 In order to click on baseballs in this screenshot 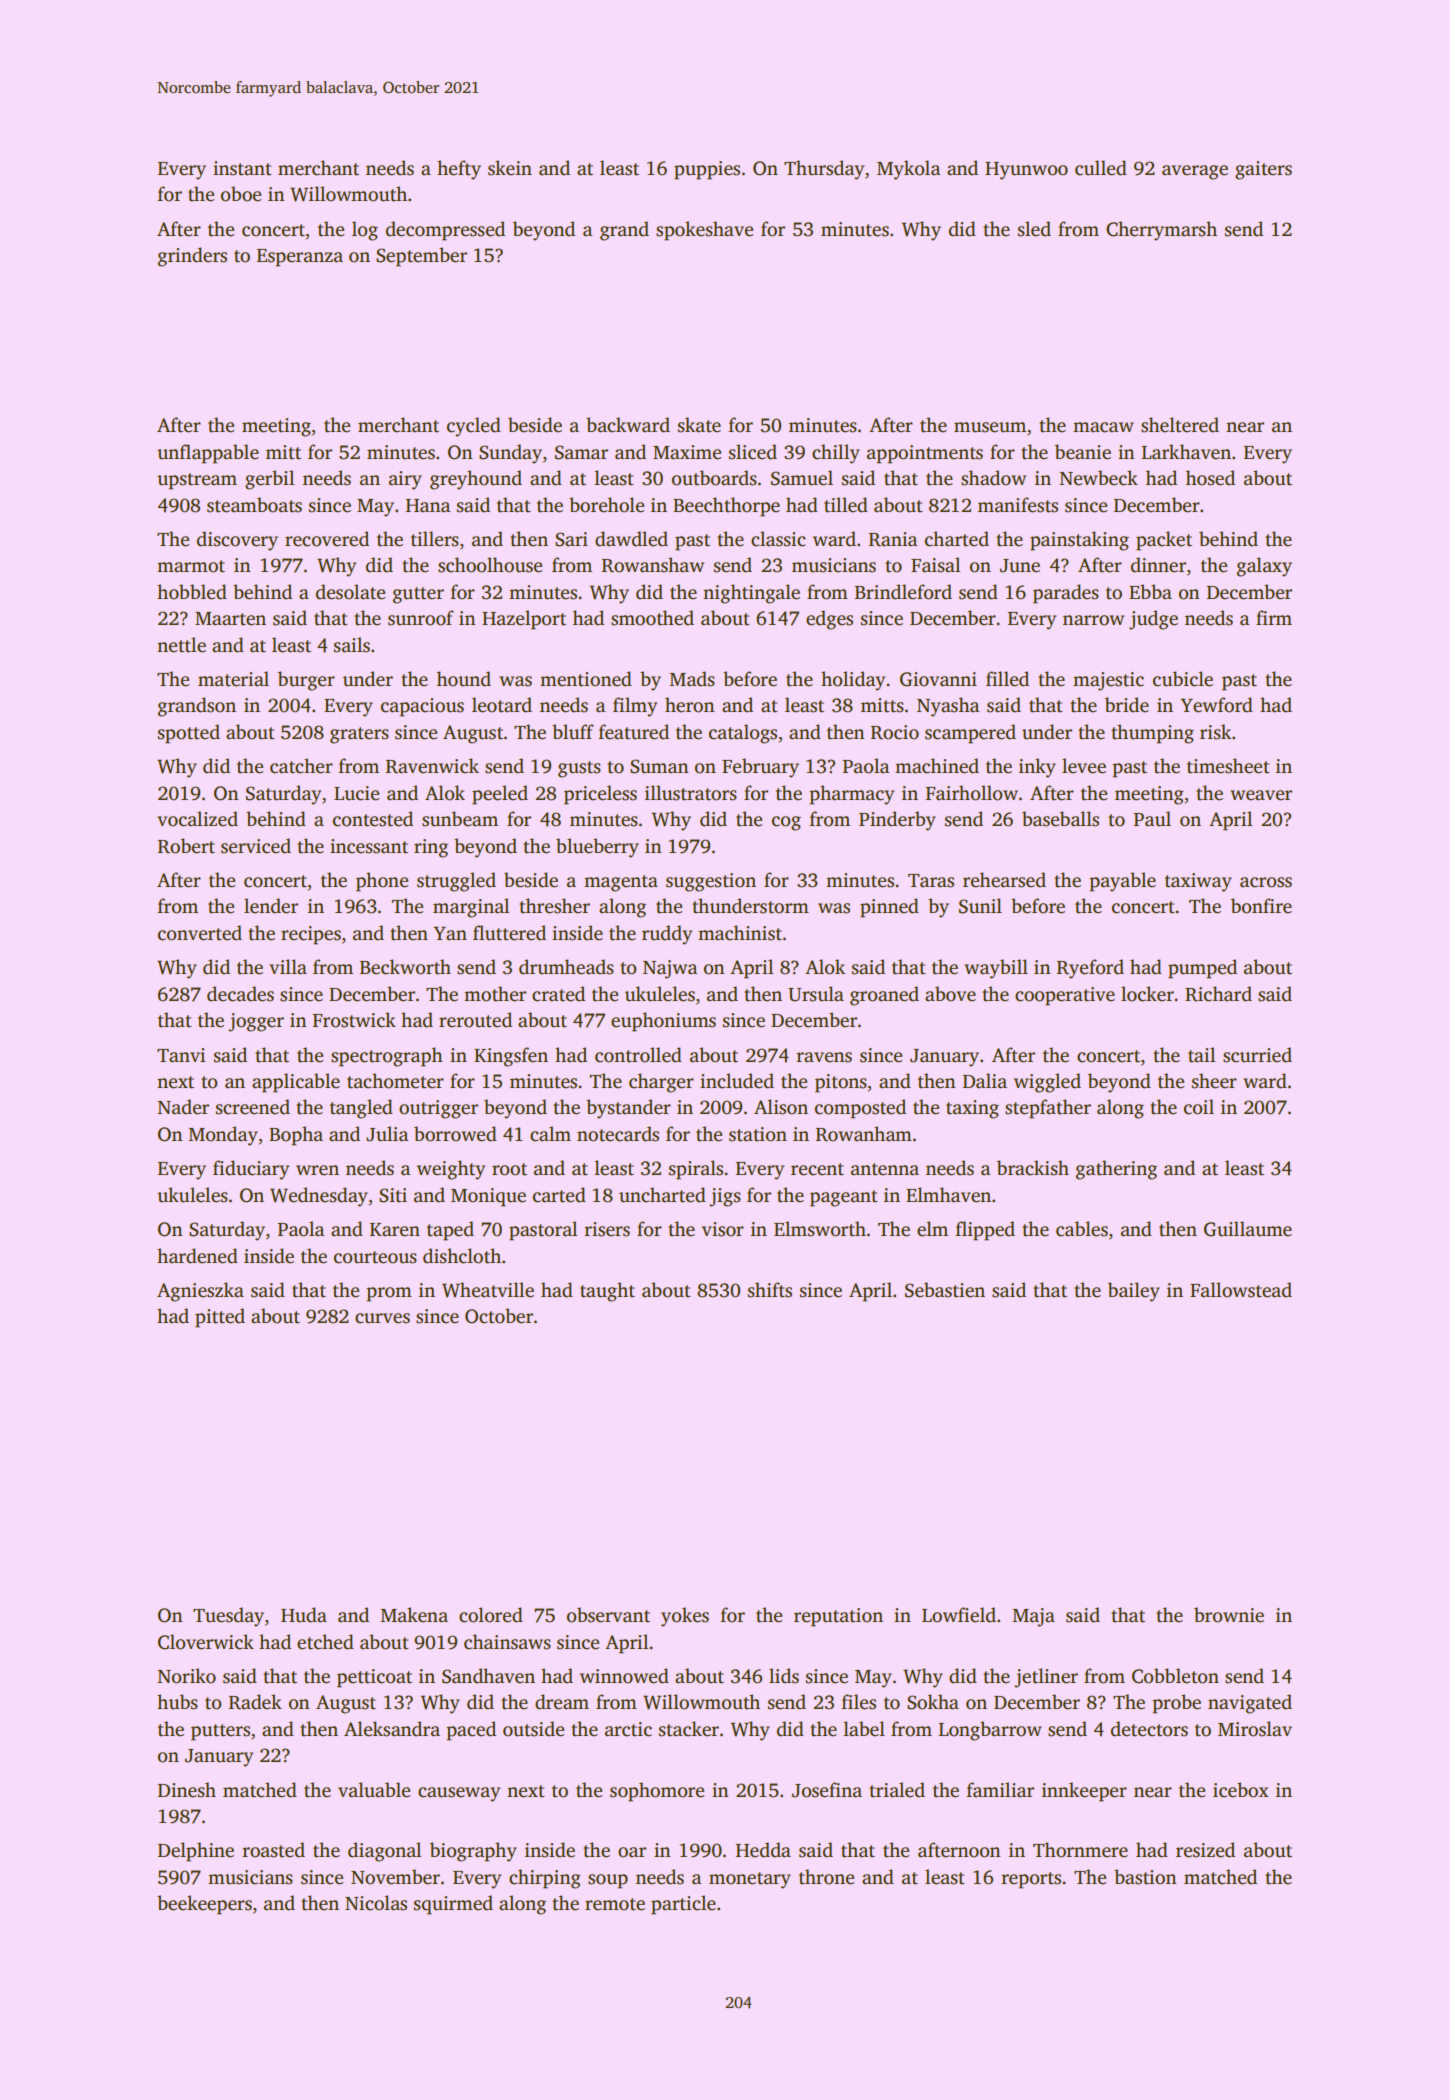, I will do `click(1060, 819)`.
